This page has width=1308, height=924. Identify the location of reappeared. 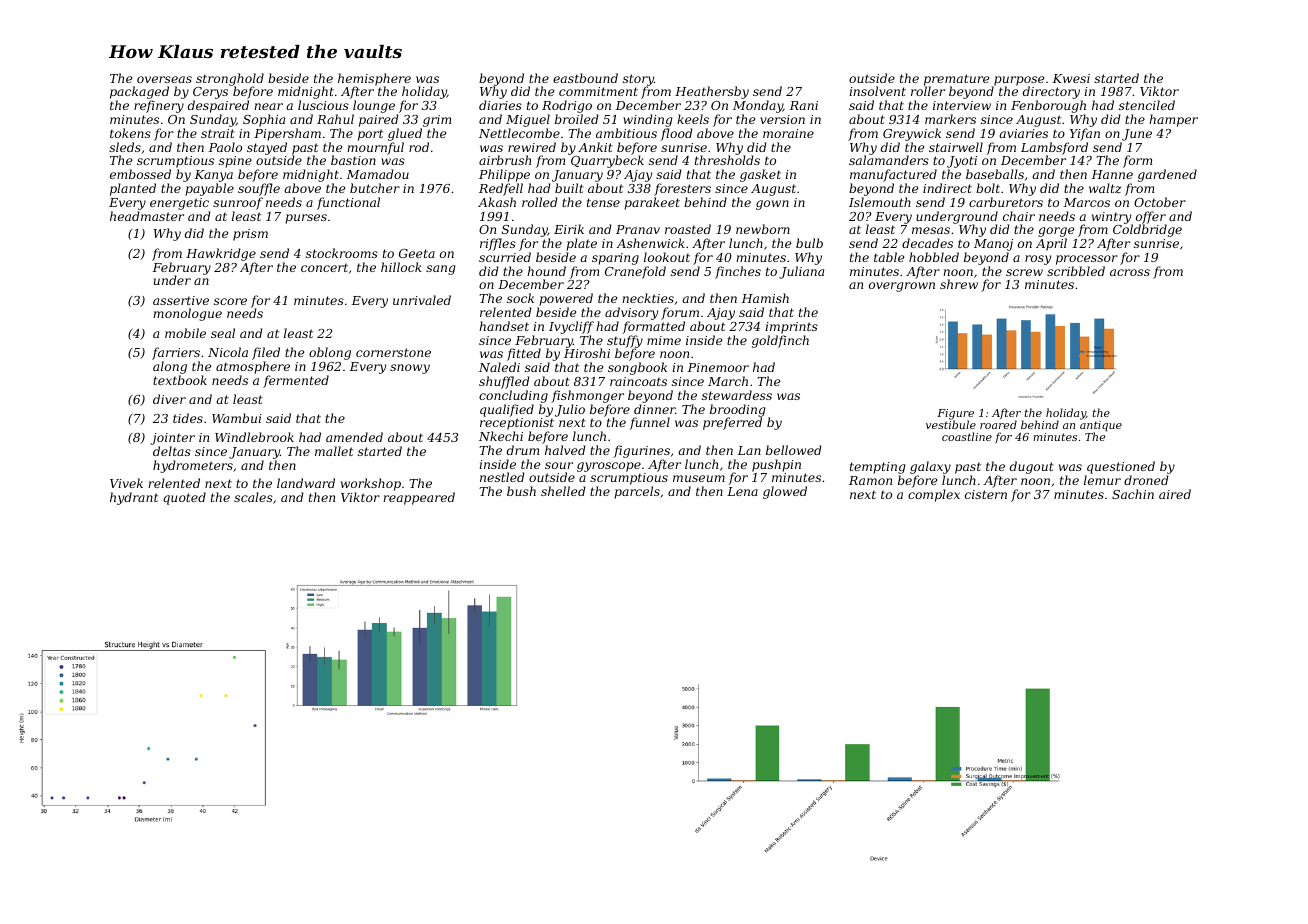
(419, 498).
